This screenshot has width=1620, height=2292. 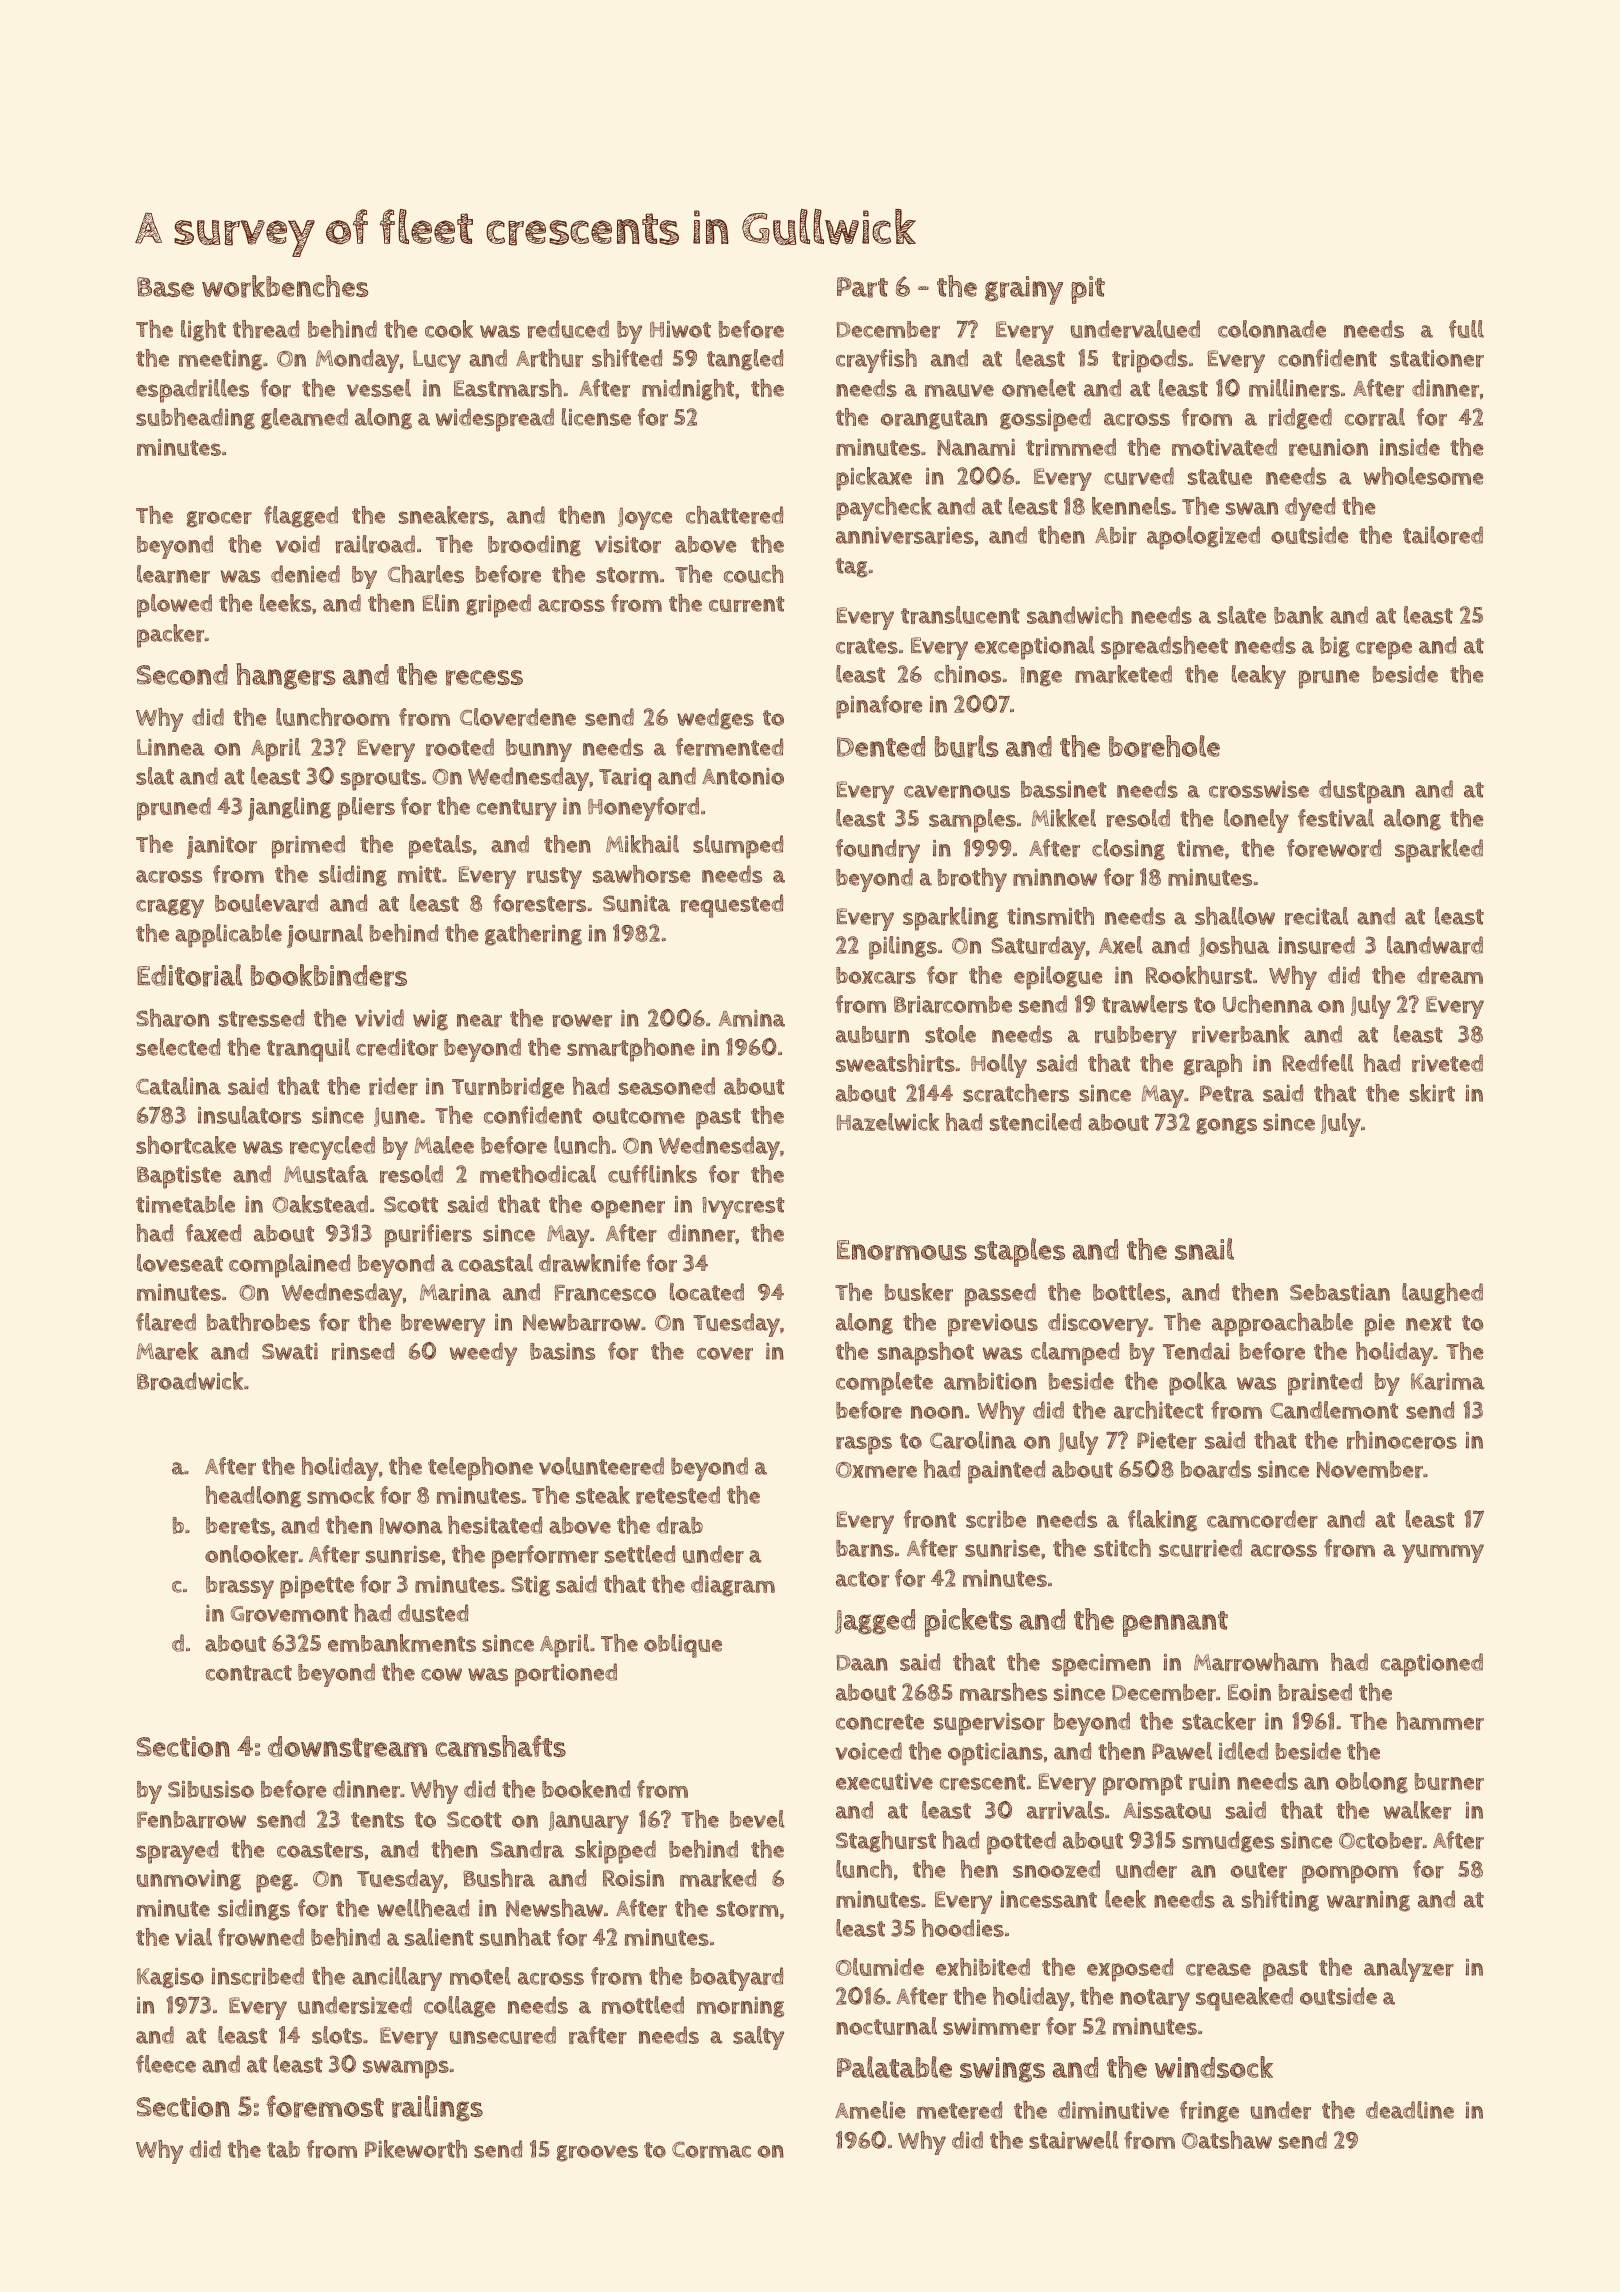 What do you see at coordinates (867, 646) in the screenshot?
I see `crates` at bounding box center [867, 646].
